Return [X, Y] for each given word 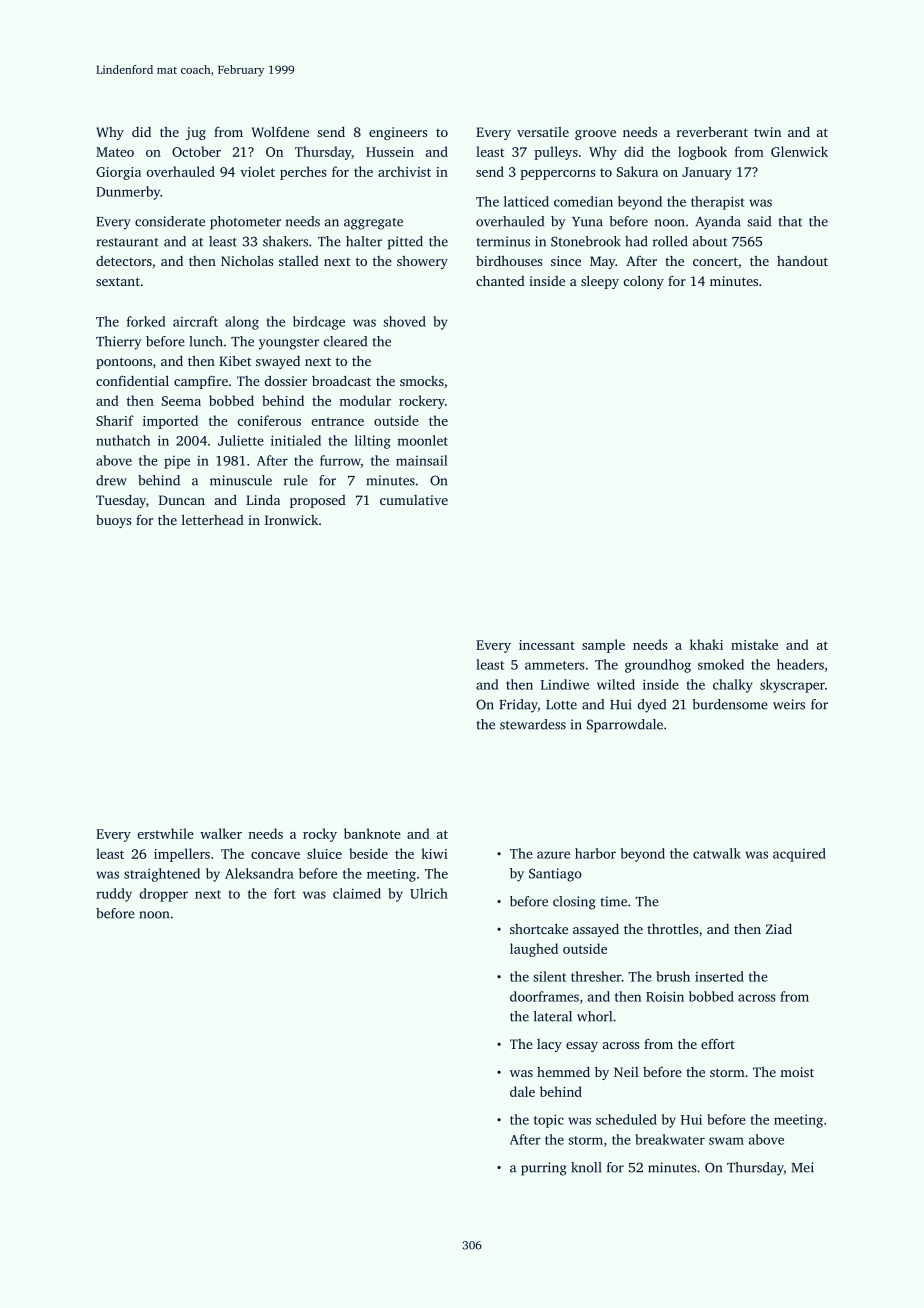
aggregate [373, 224]
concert [715, 261]
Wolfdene [280, 131]
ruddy [114, 895]
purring [544, 1169]
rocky [320, 835]
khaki [706, 644]
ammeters [555, 665]
